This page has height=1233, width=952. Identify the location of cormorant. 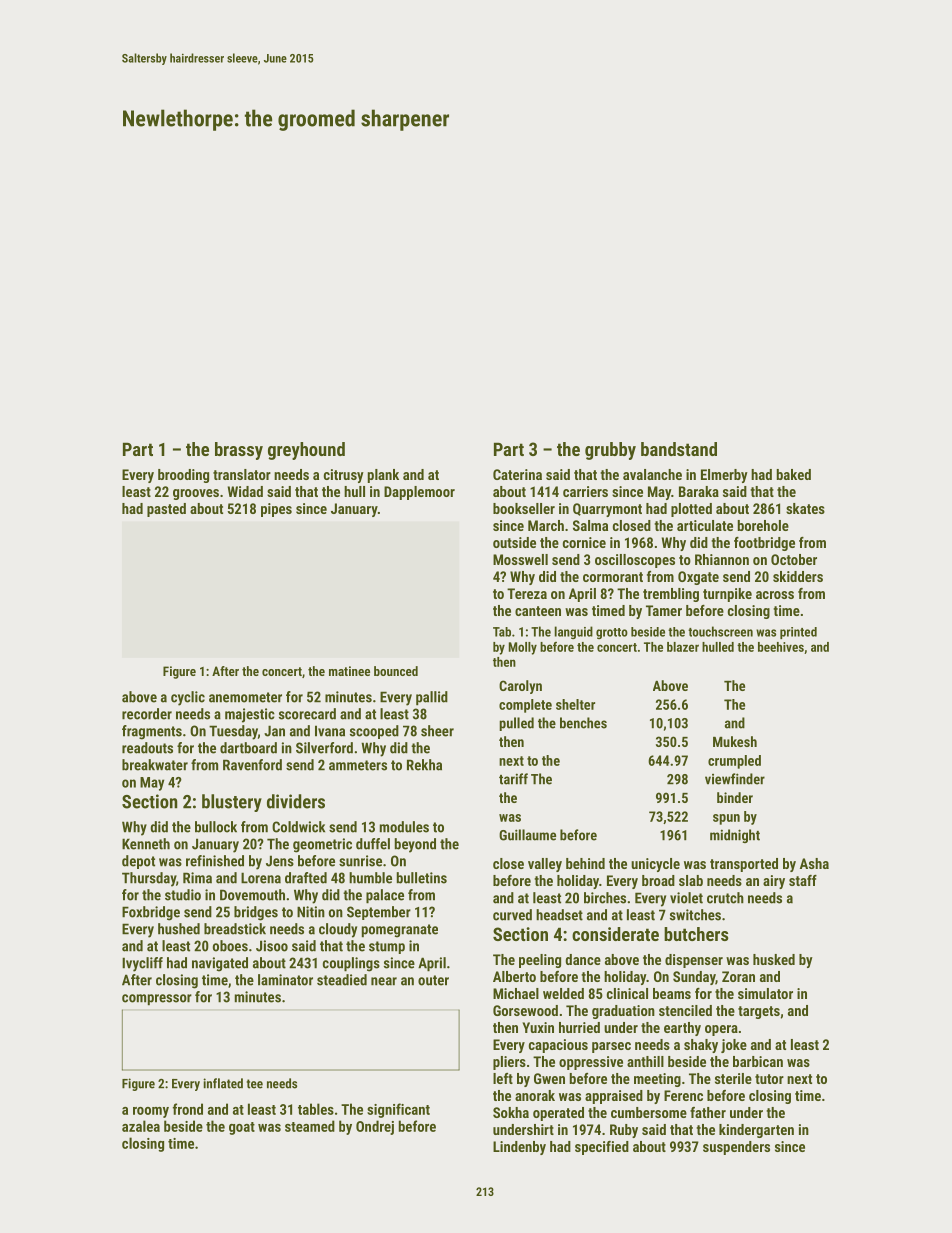
(613, 577).
